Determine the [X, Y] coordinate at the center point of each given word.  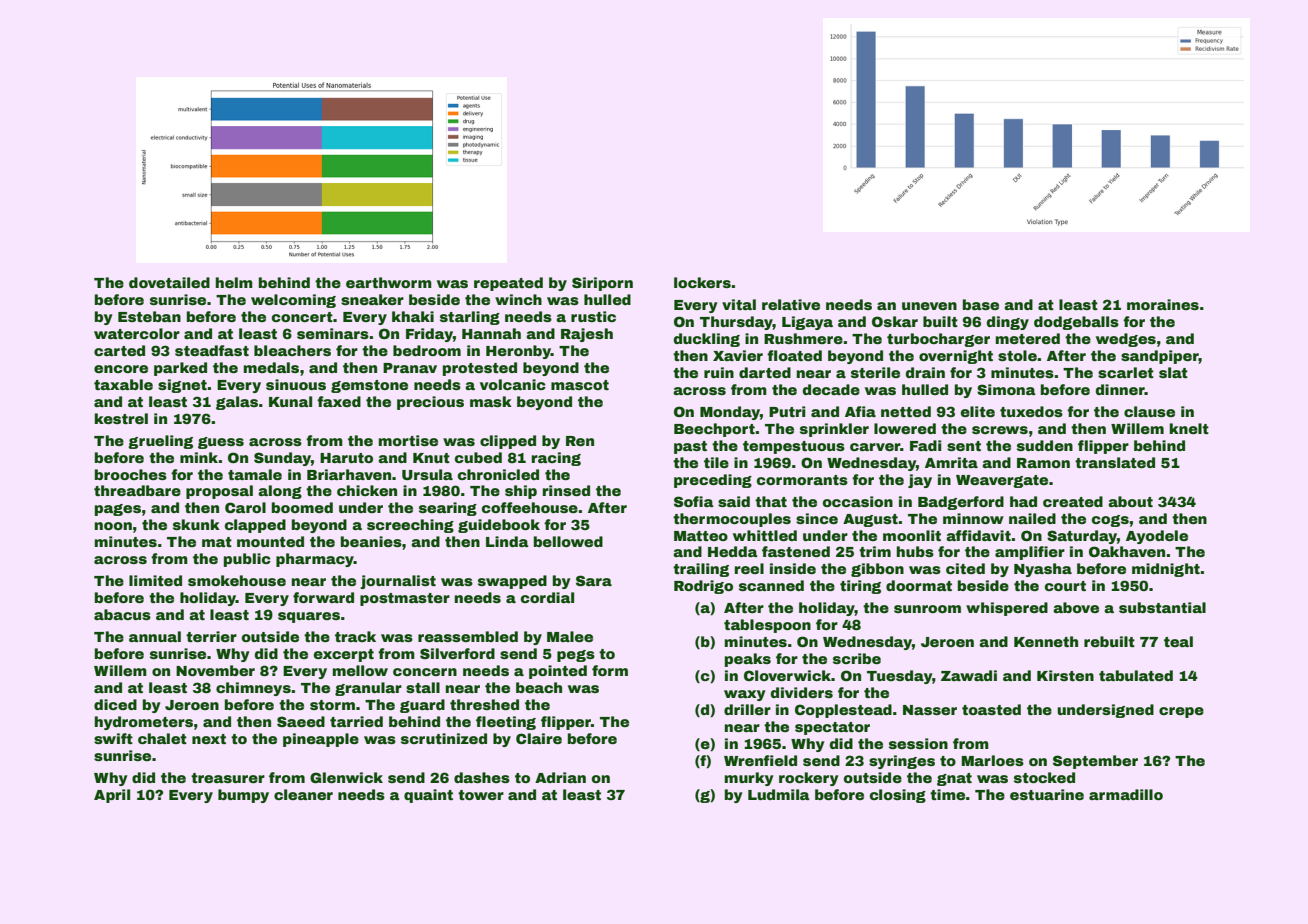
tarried [356, 721]
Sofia [694, 501]
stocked [1044, 777]
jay [920, 481]
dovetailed [169, 282]
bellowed [568, 541]
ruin [719, 372]
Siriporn [602, 284]
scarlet [1126, 372]
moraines [1163, 304]
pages [118, 510]
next [209, 739]
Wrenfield [760, 760]
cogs [1110, 521]
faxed [339, 401]
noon [113, 526]
